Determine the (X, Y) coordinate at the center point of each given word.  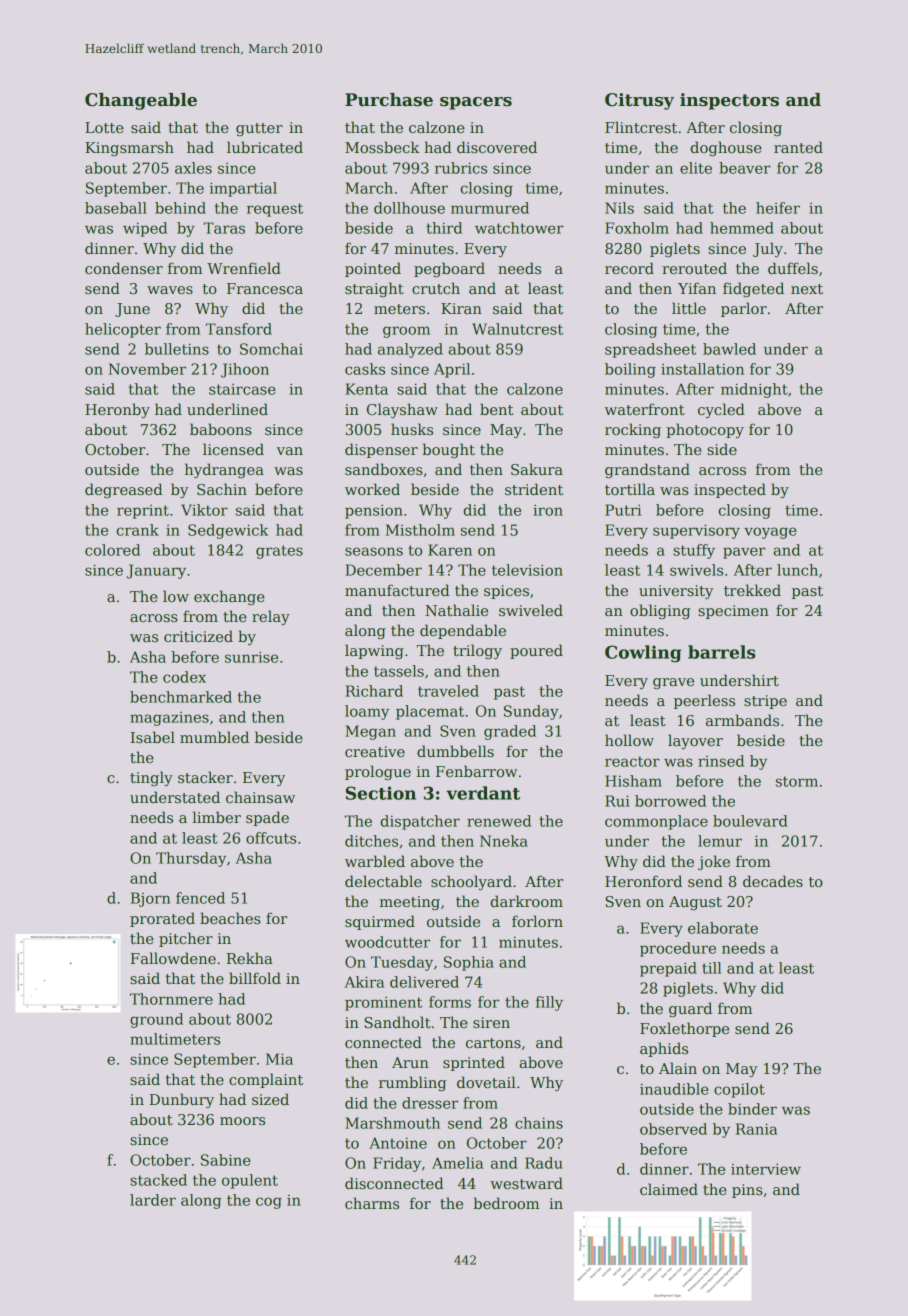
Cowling (643, 654)
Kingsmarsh (129, 148)
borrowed (670, 801)
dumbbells (455, 751)
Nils (619, 208)
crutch (436, 288)
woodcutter (387, 942)
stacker (205, 777)
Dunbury (181, 1100)
